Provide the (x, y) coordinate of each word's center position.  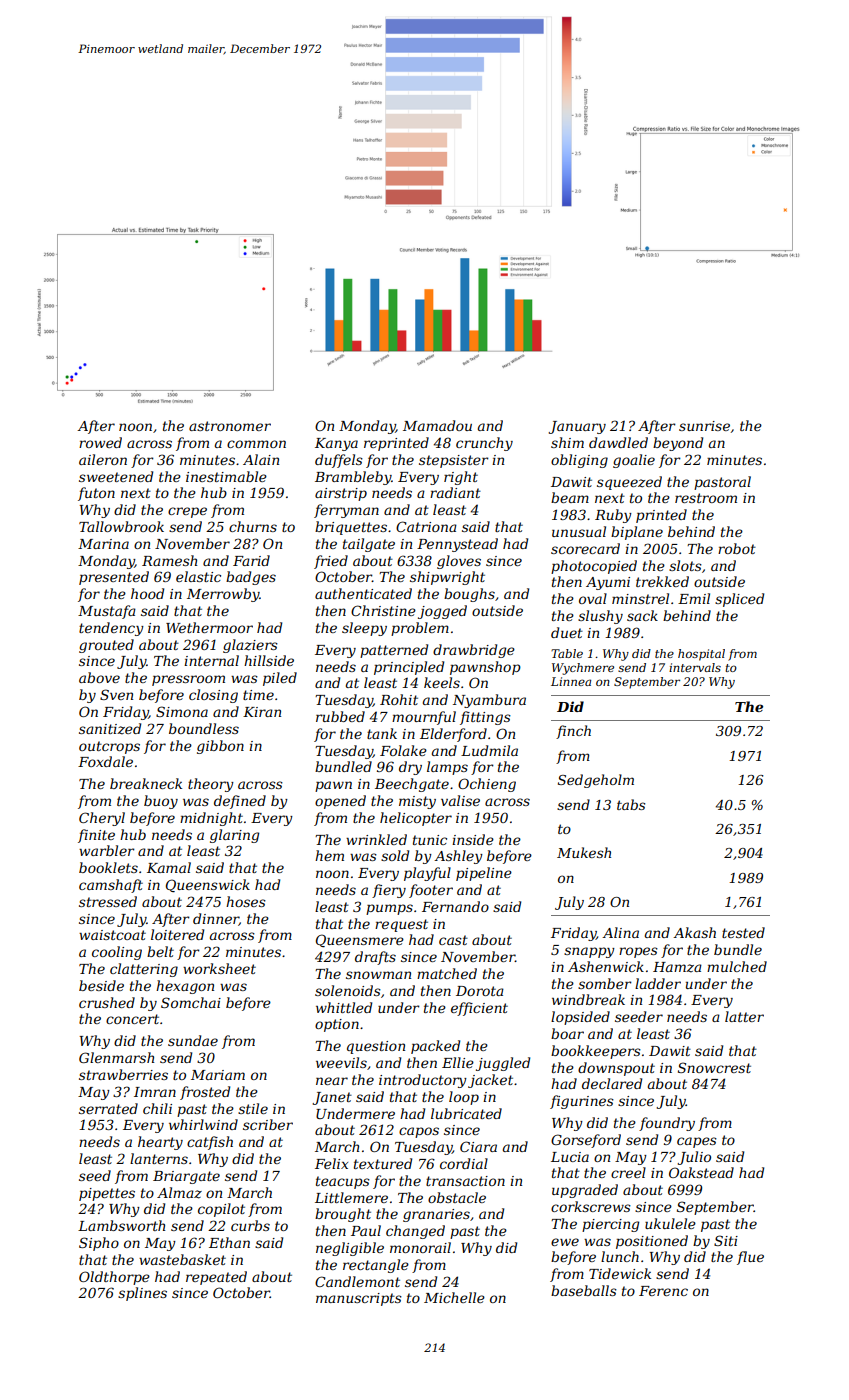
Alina (620, 932)
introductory (423, 1081)
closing (213, 696)
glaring (234, 836)
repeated (216, 1278)
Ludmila (489, 750)
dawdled (618, 442)
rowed (100, 442)
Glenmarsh (116, 1057)
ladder (658, 983)
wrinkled (376, 839)
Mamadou (437, 425)
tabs (631, 804)
